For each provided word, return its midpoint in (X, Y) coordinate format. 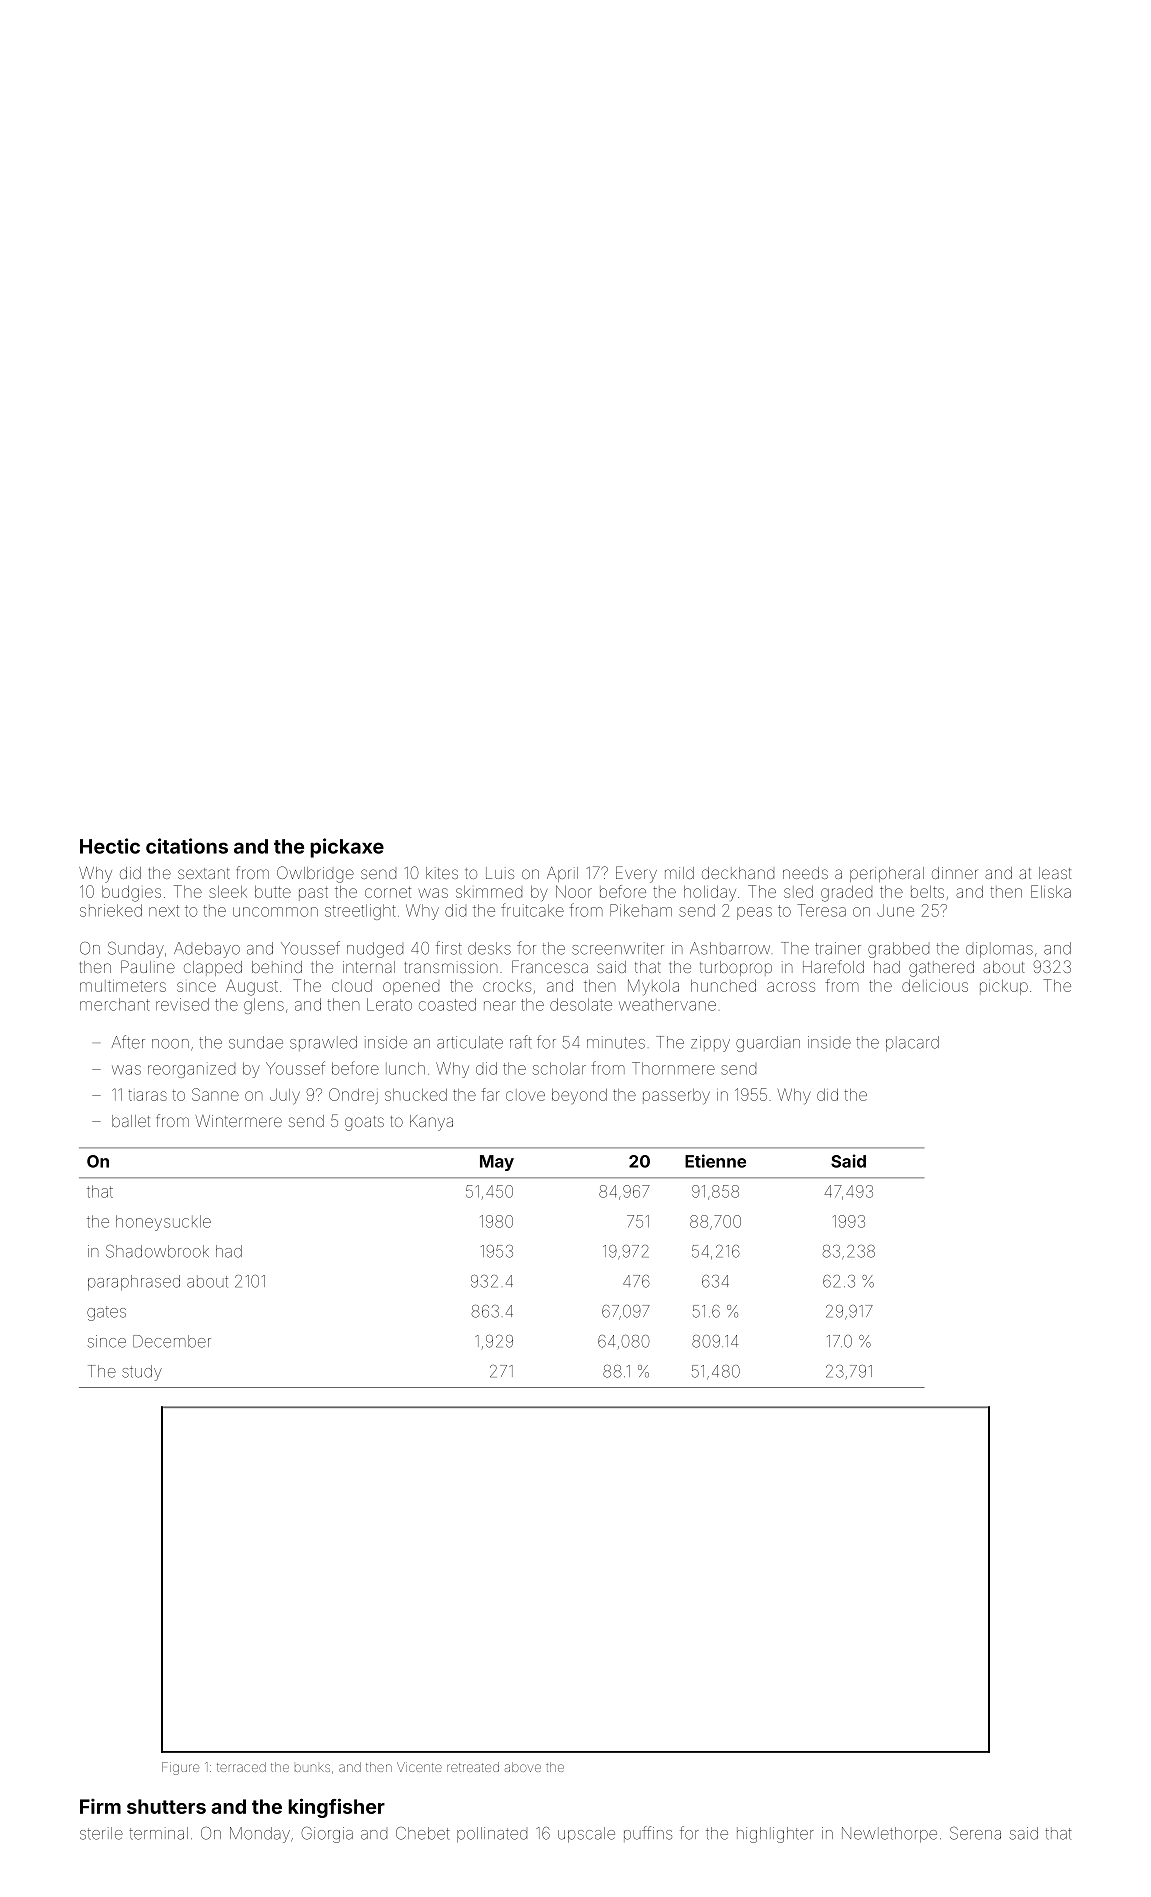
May (497, 1163)
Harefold (833, 966)
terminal (158, 1833)
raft (521, 1042)
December (172, 1341)
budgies (131, 894)
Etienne (715, 1161)
